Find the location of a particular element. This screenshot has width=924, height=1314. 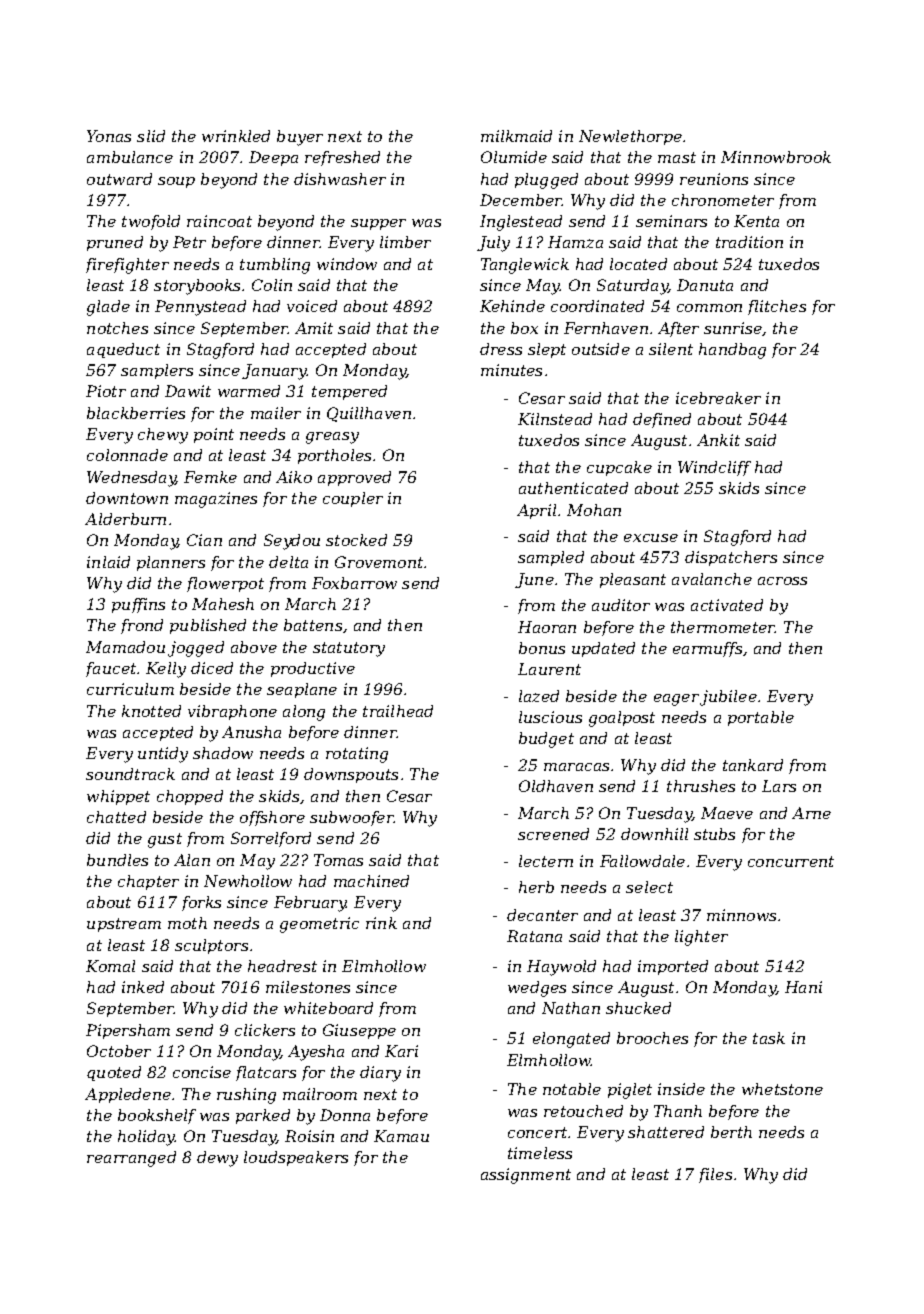

handbag is located at coordinates (732, 351).
